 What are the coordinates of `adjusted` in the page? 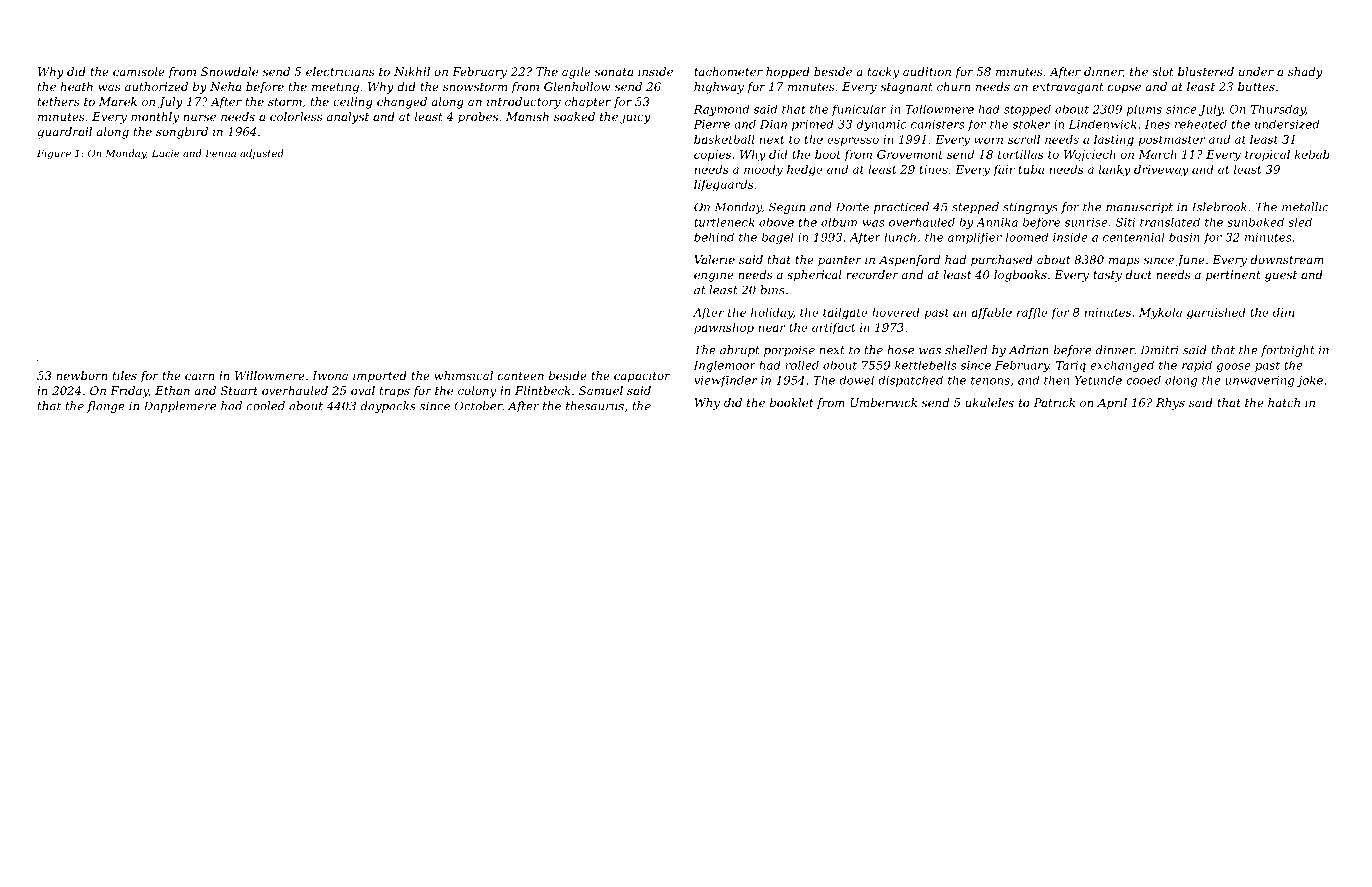 It's located at (262, 154).
